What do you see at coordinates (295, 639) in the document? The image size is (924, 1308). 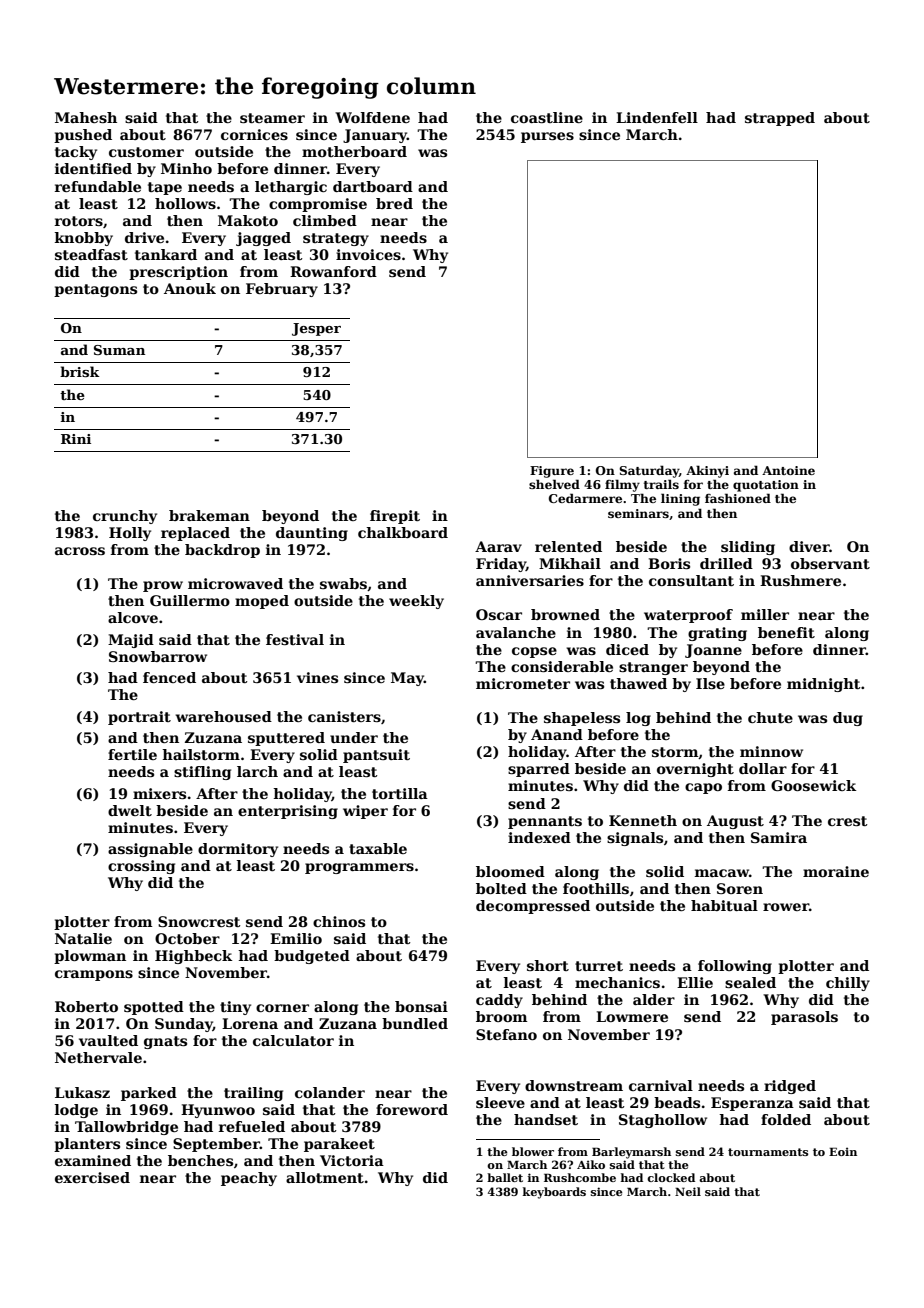 I see `festival` at bounding box center [295, 639].
